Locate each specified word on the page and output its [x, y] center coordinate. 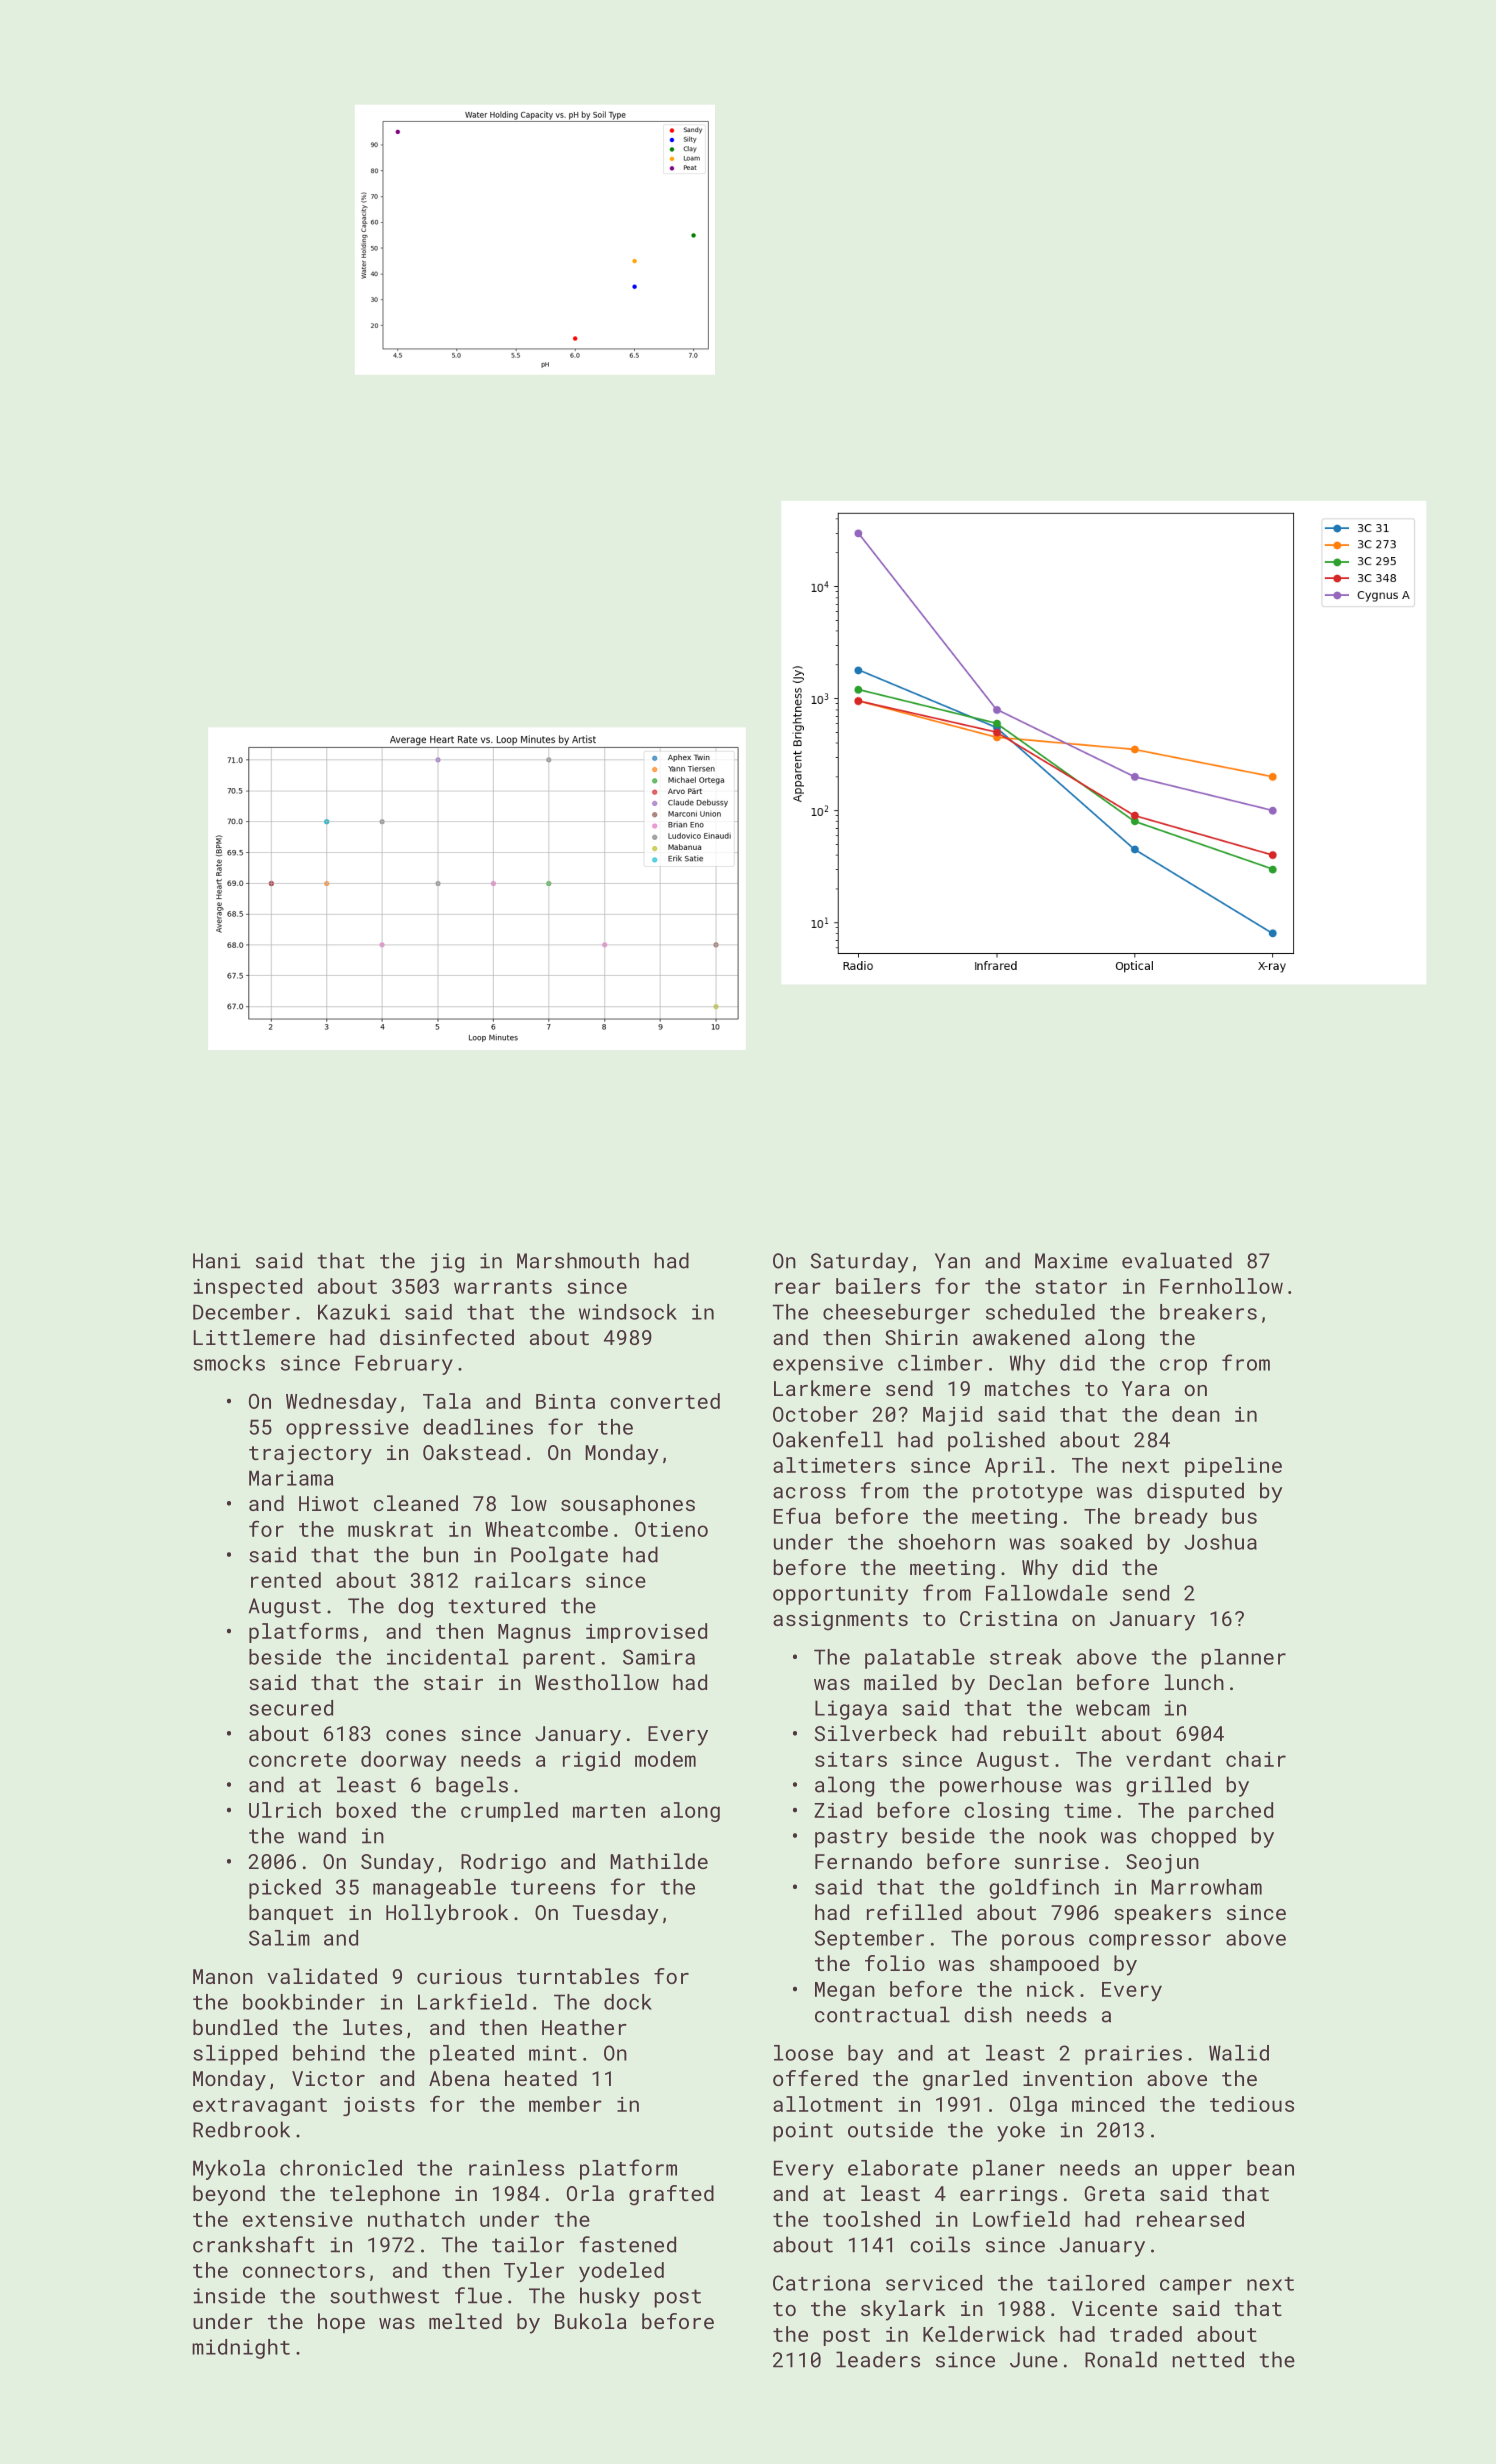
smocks [229, 1363]
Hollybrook [447, 1914]
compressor [1150, 1942]
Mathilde [659, 1861]
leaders [878, 2359]
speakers [1162, 1914]
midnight [241, 2349]
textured [497, 1605]
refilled [914, 1912]
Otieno [671, 1529]
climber [940, 1363]
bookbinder [304, 2002]
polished [996, 1441]
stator [1071, 1287]
